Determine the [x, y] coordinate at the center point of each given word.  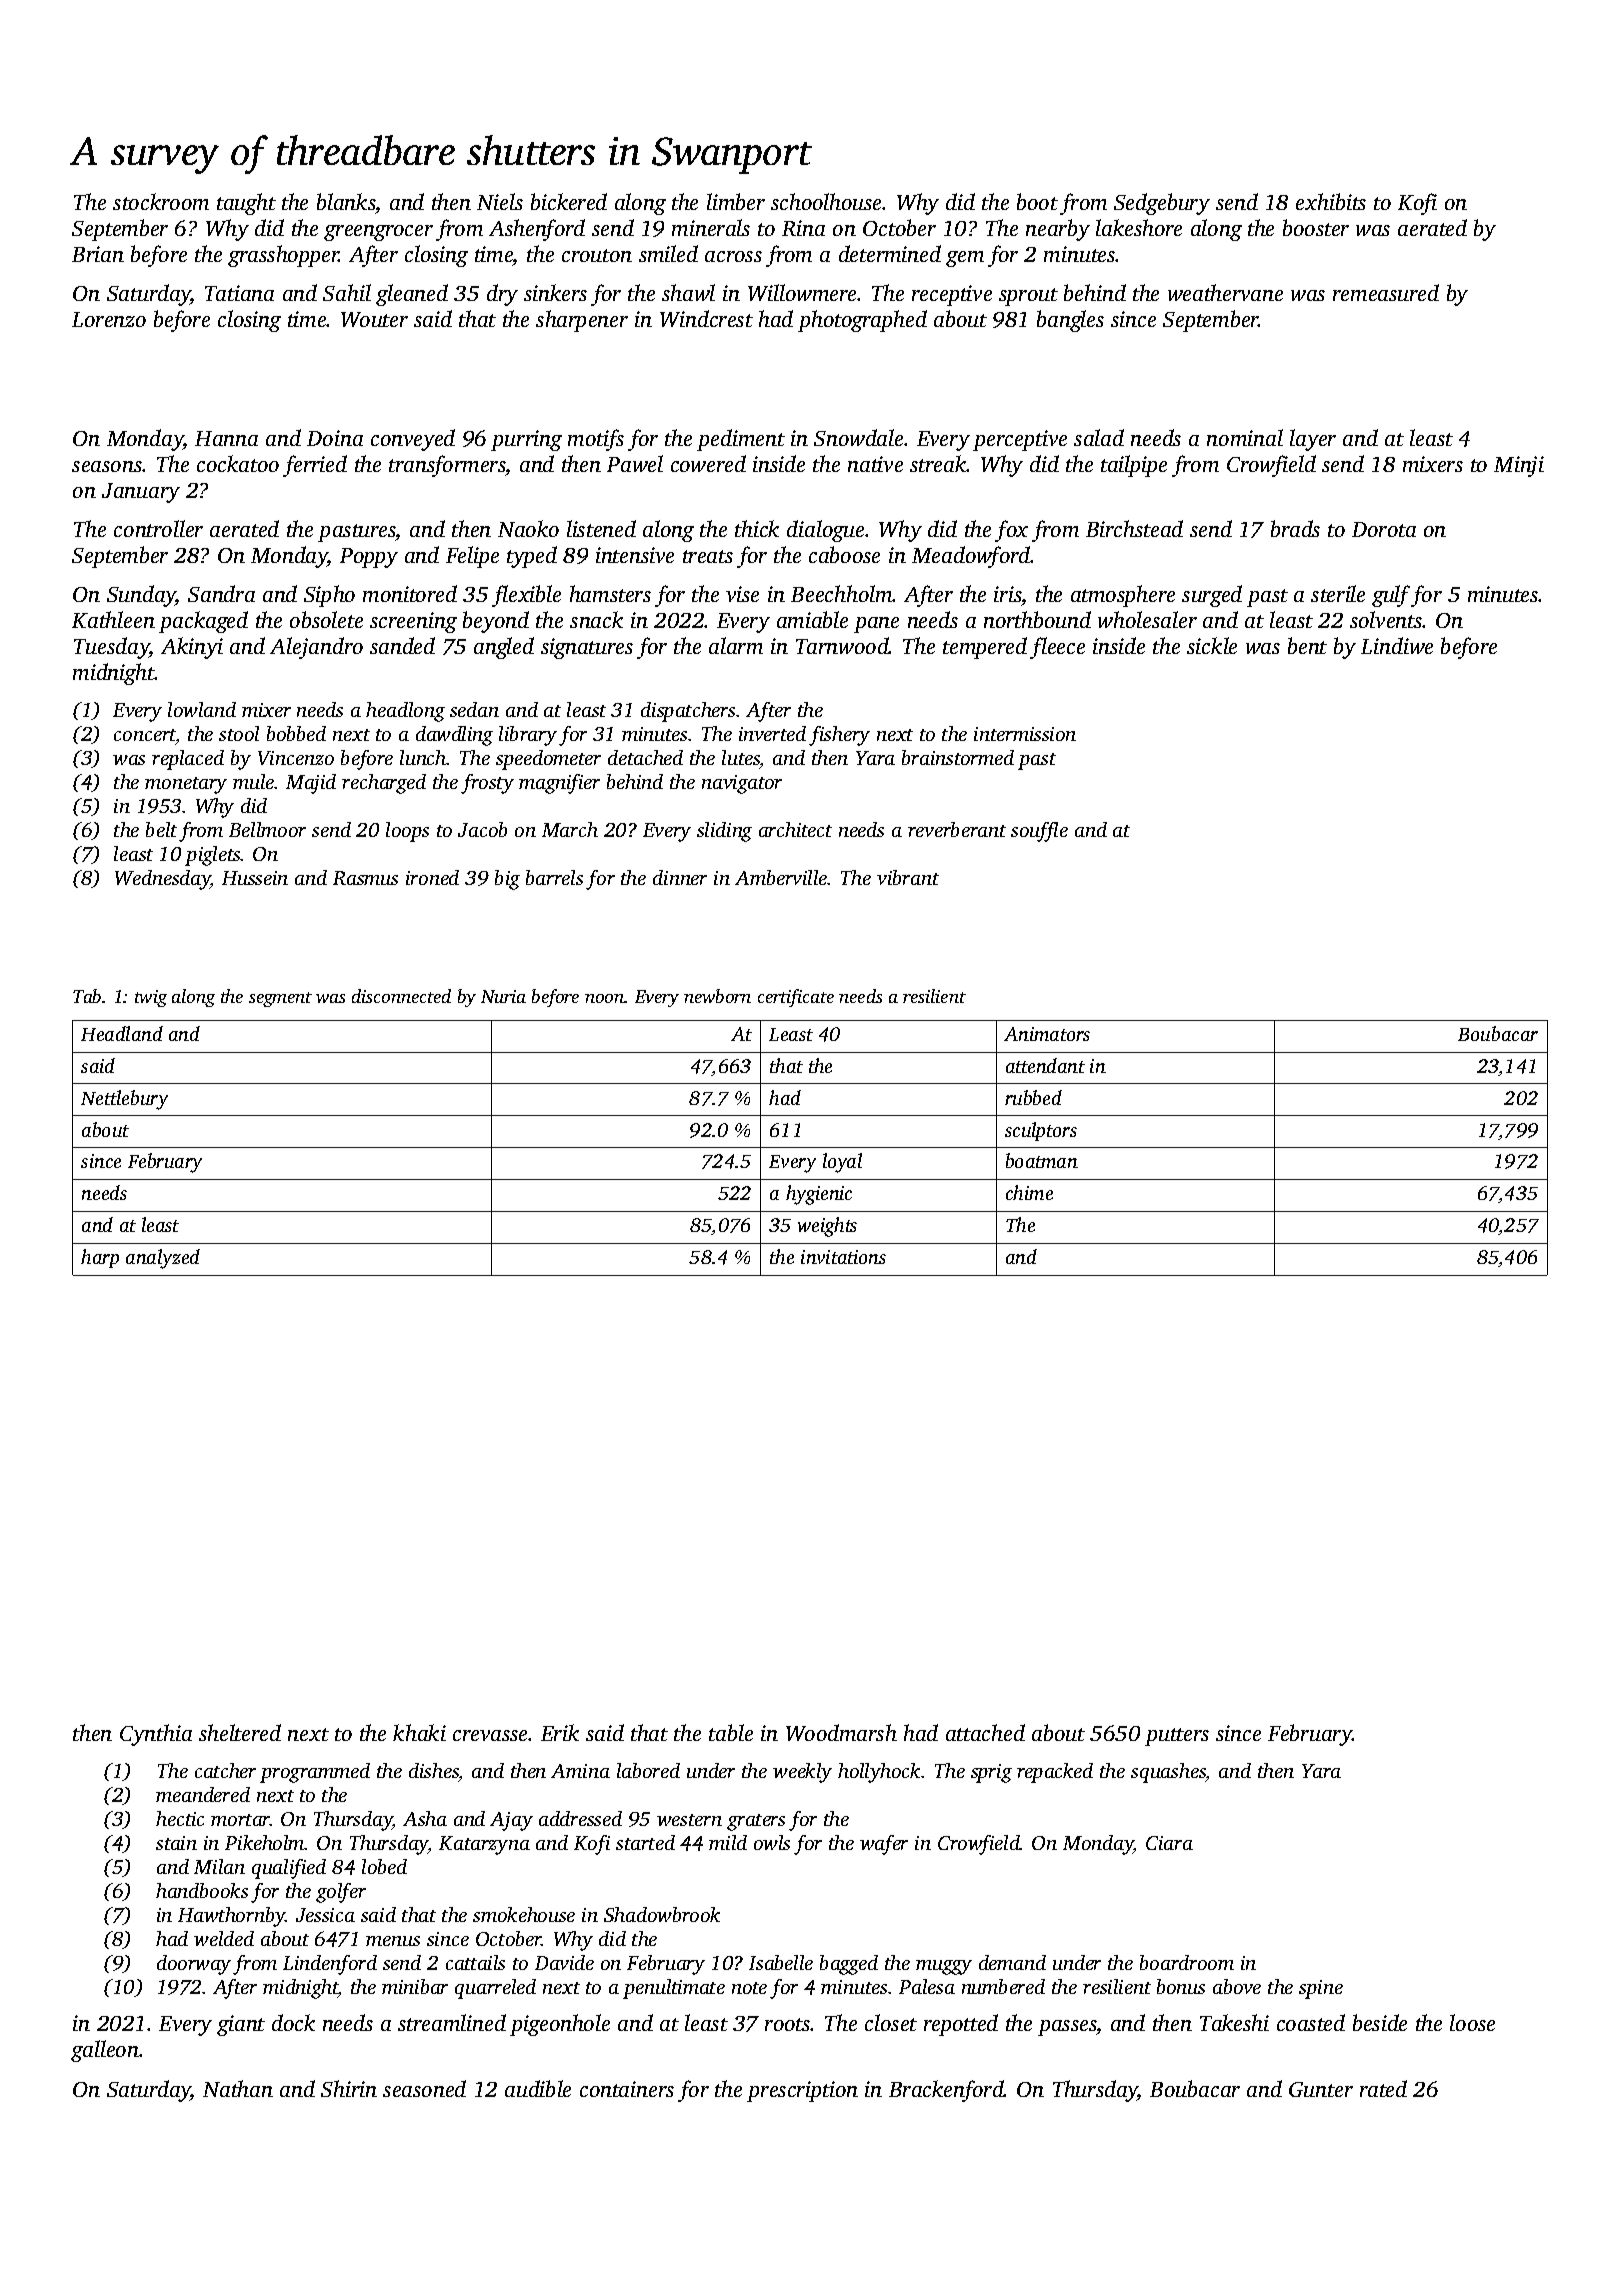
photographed [862, 321]
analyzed [163, 1259]
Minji [1519, 466]
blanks [346, 201]
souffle [1039, 832]
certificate [796, 998]
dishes [434, 1770]
